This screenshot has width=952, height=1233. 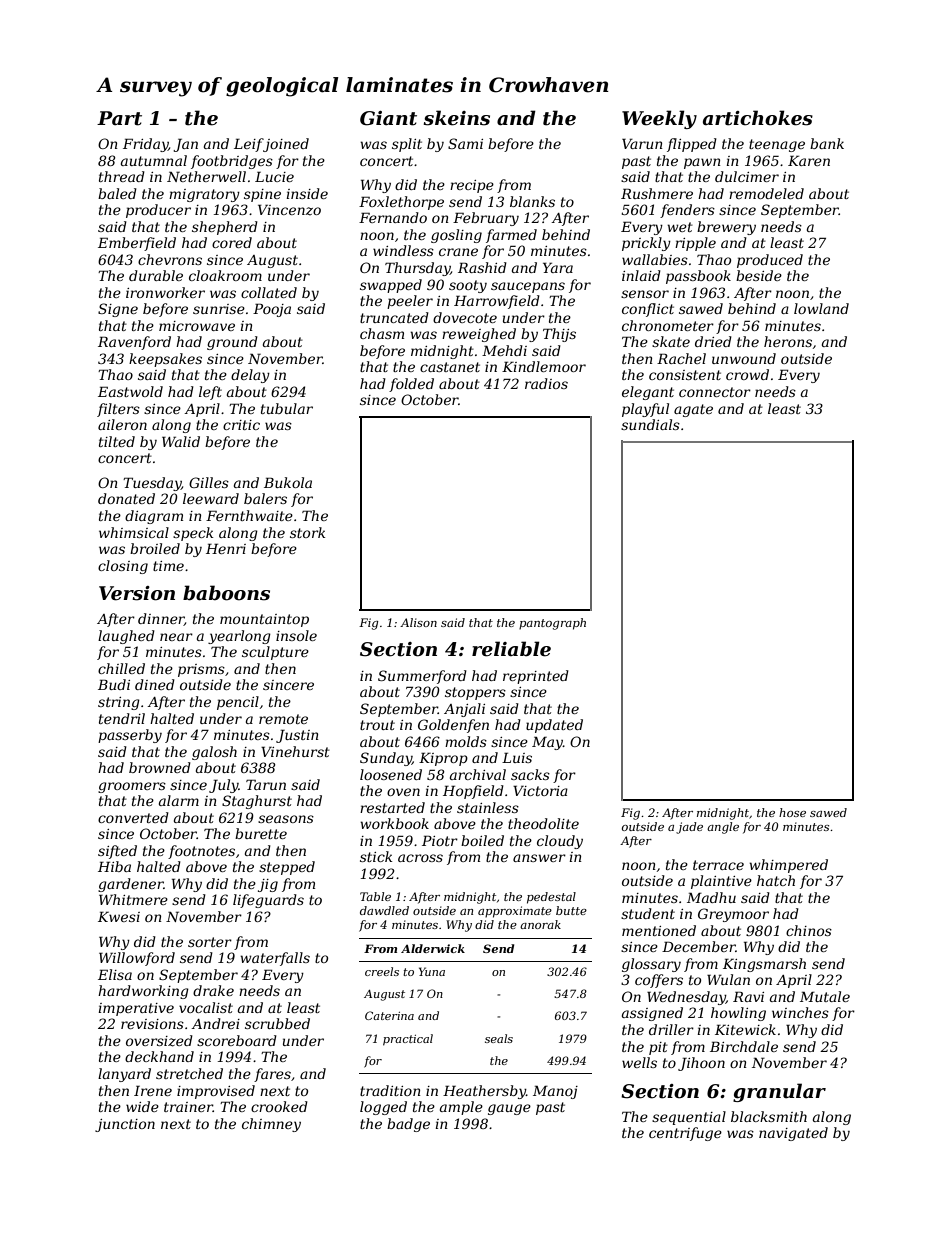 What do you see at coordinates (685, 1134) in the screenshot?
I see `centrifuge` at bounding box center [685, 1134].
